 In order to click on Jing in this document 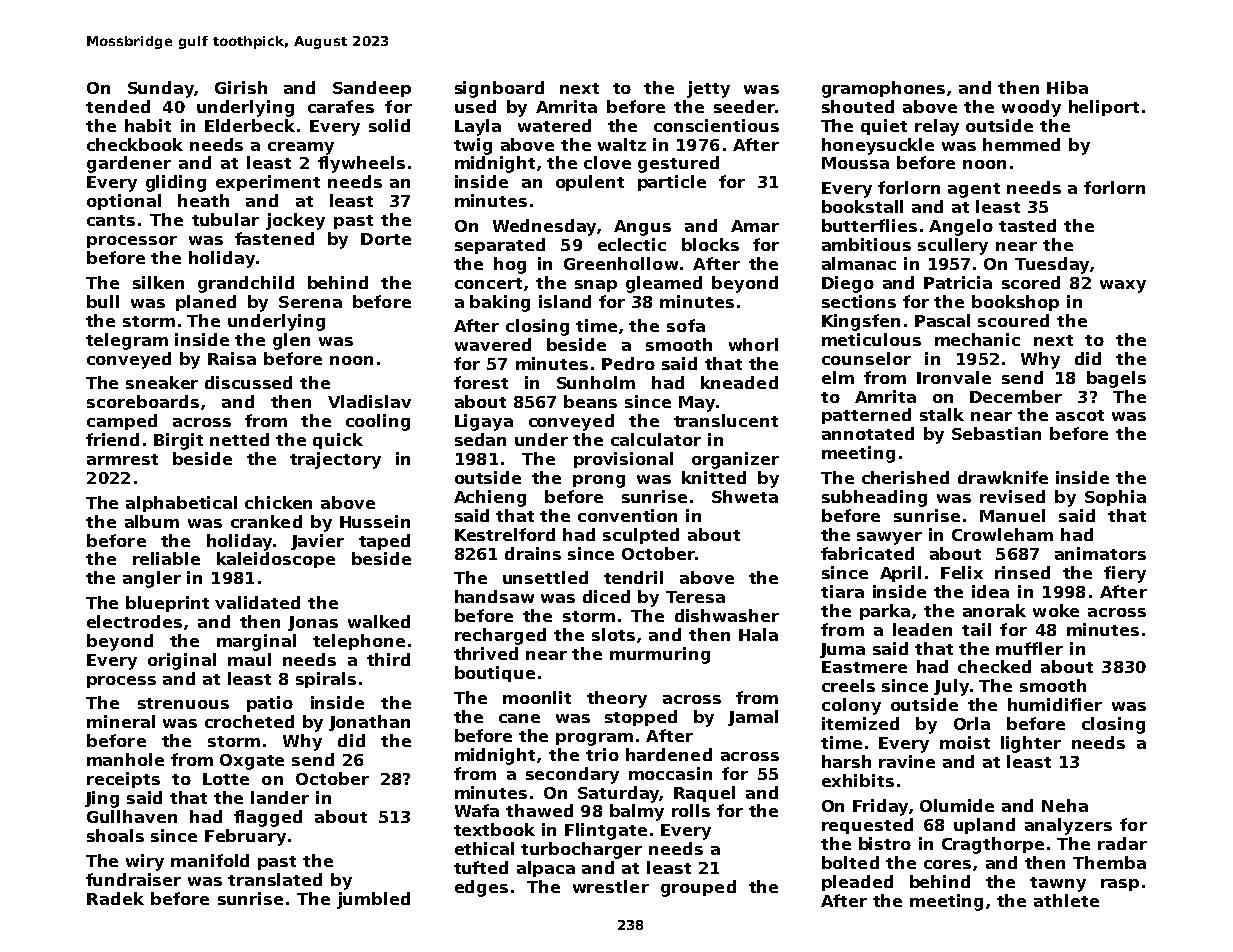, I will do `click(102, 799)`.
